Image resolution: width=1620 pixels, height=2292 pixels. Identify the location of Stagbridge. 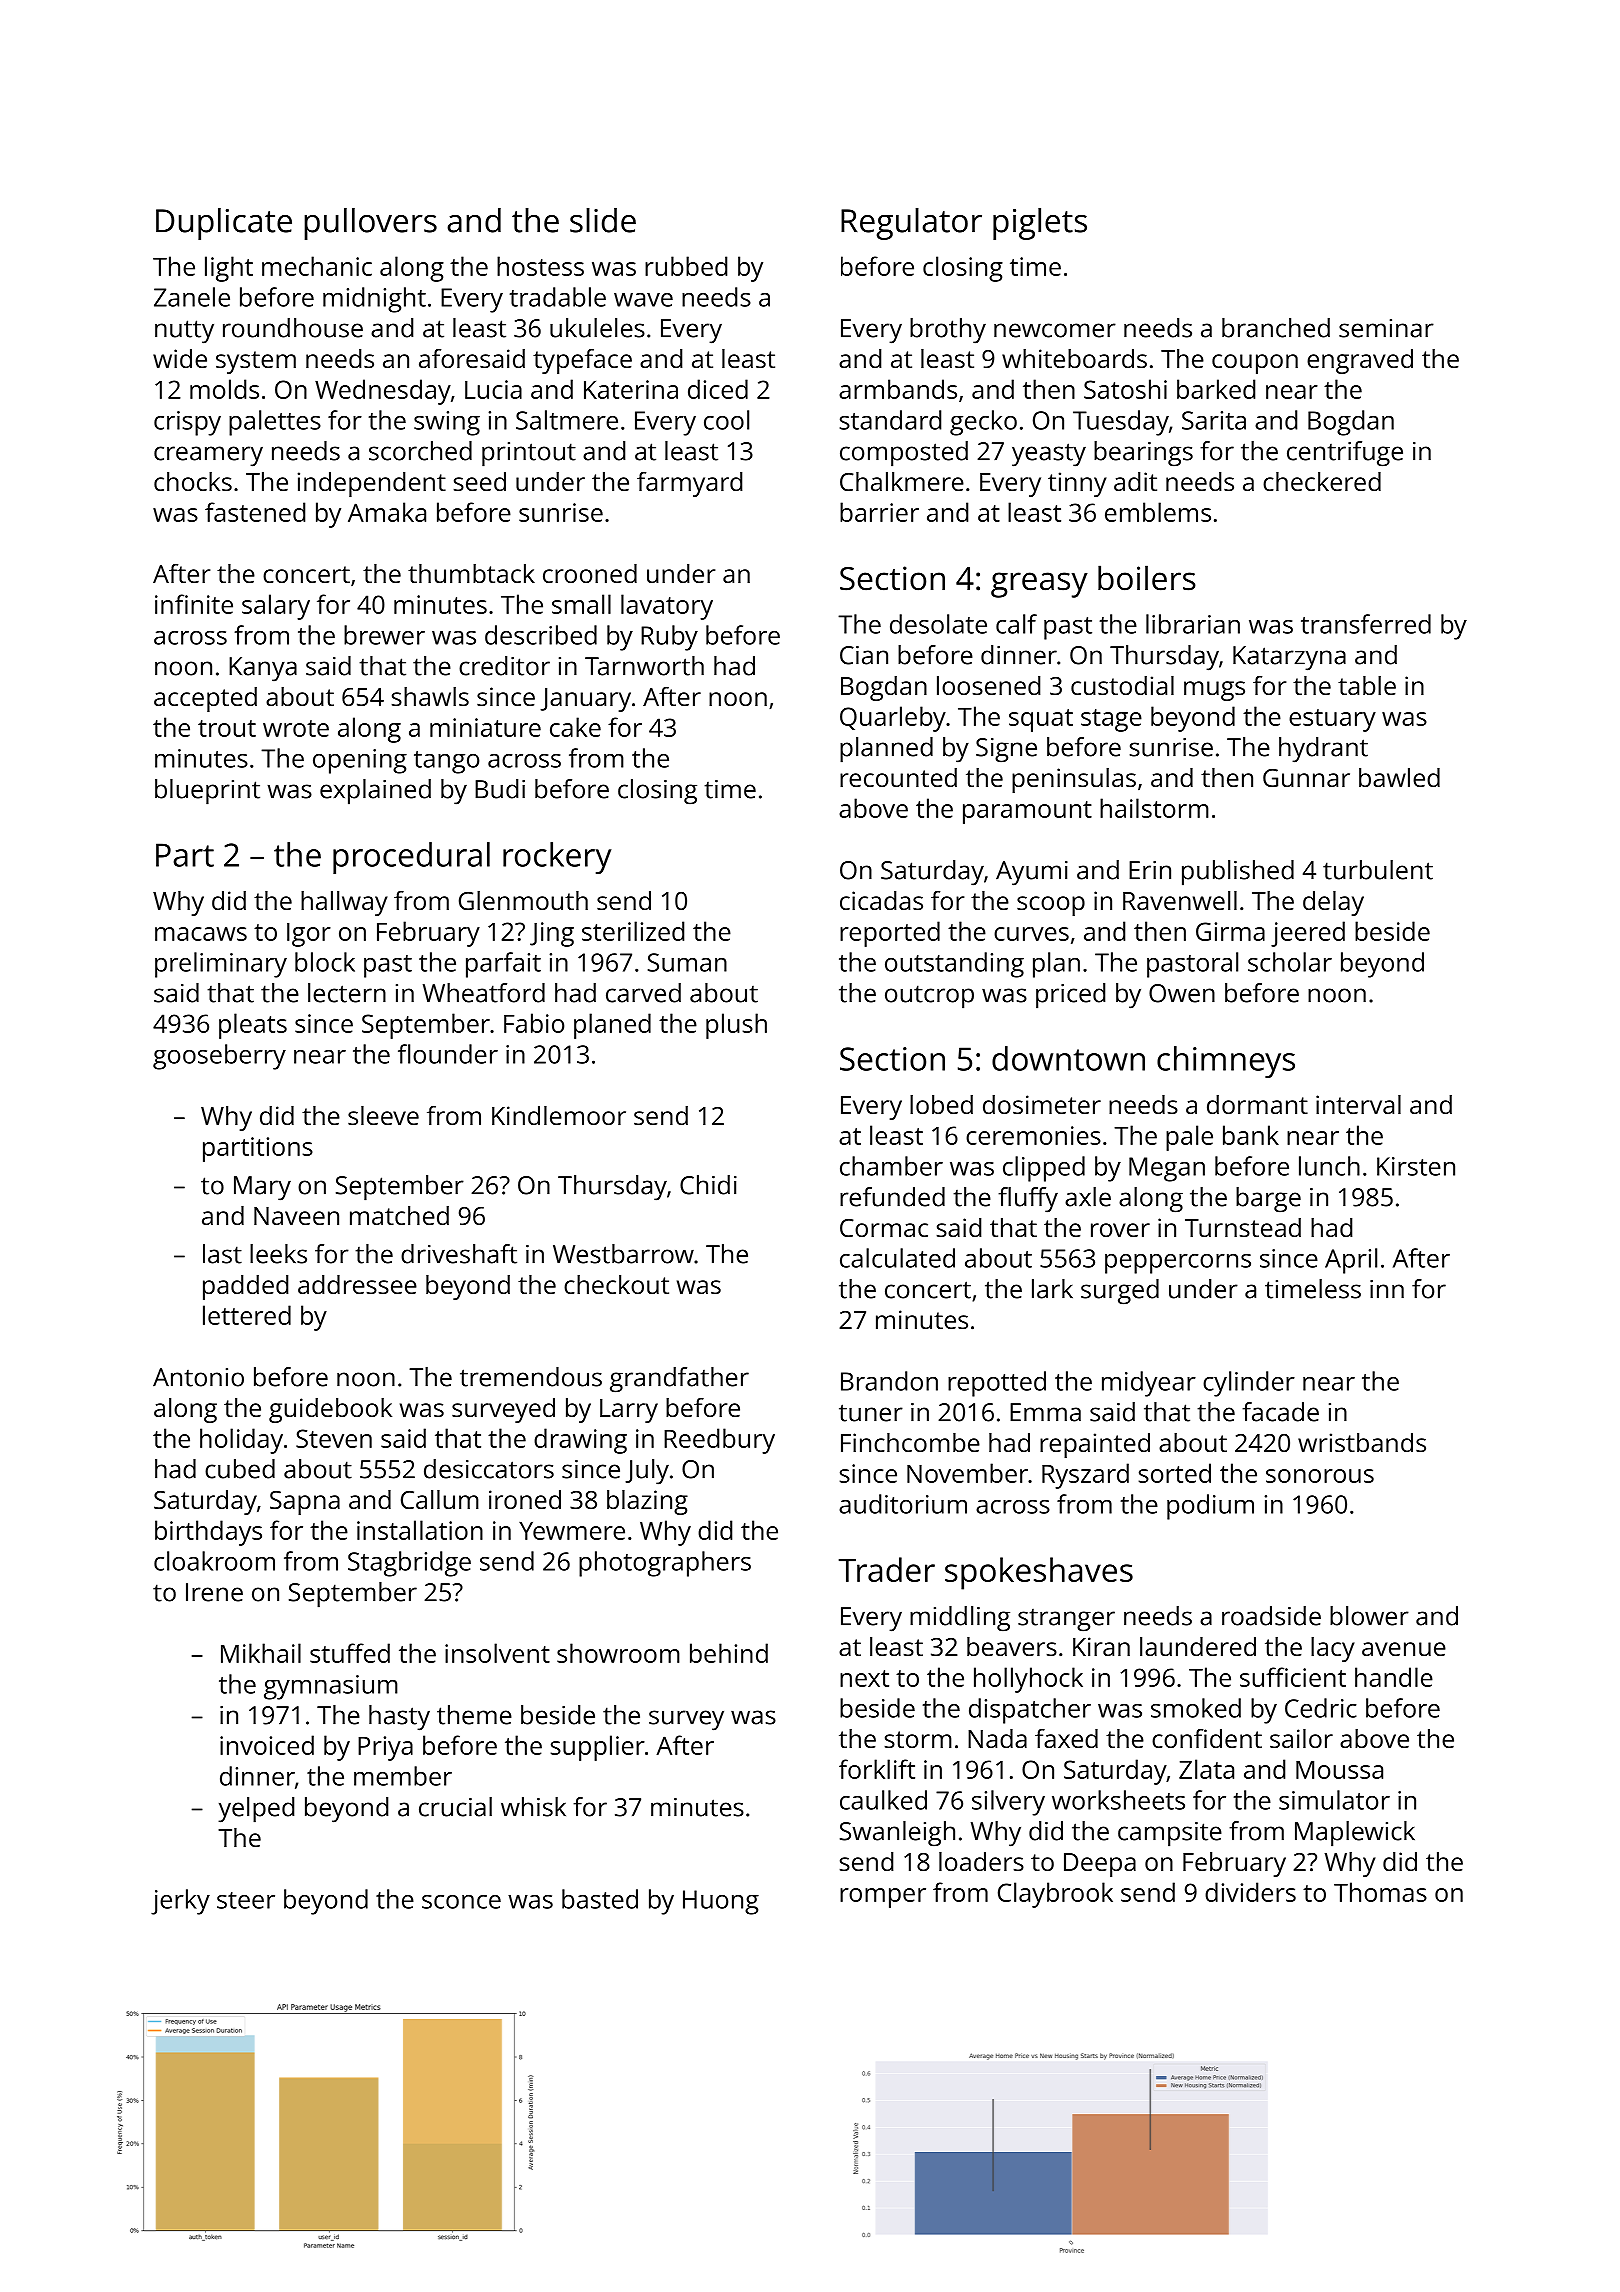
(409, 1564).
